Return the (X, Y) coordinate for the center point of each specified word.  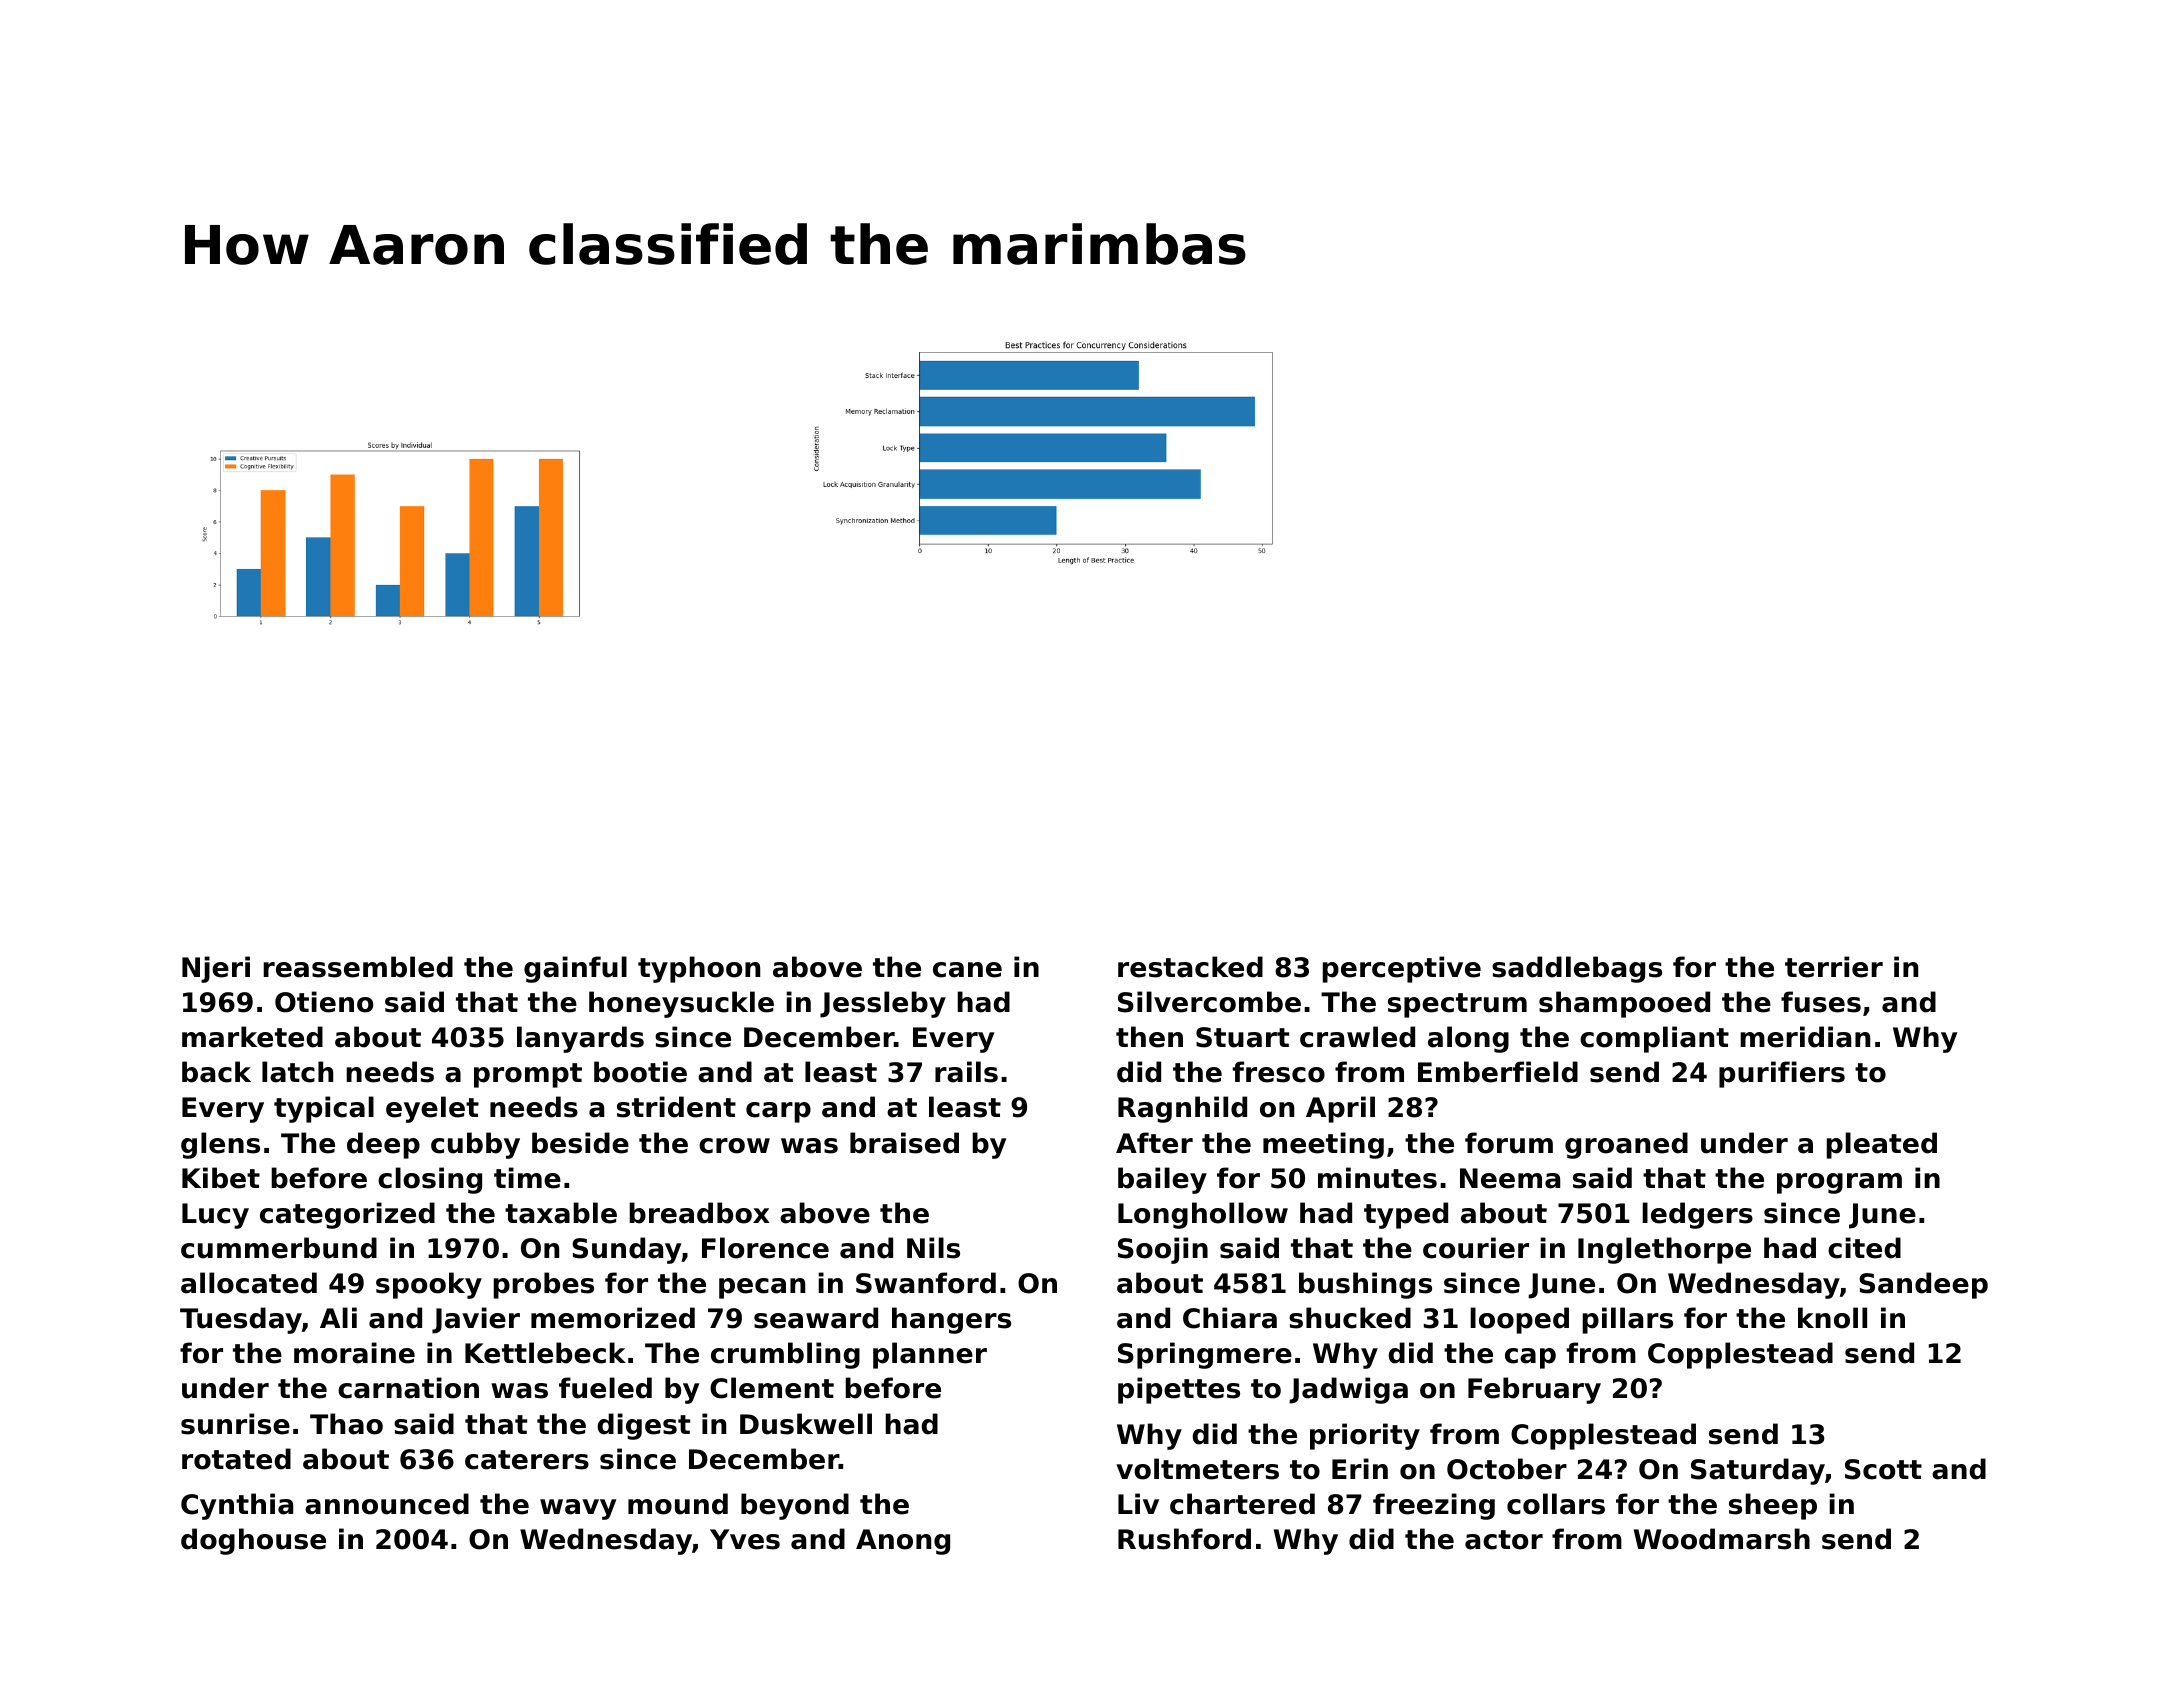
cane (967, 970)
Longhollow (1203, 1215)
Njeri (216, 969)
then (1149, 1037)
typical (324, 1109)
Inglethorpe (1664, 1250)
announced (387, 1504)
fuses (1821, 1002)
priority (1365, 1436)
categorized (347, 1215)
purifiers (1782, 1074)
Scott (1883, 1469)
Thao (346, 1424)
